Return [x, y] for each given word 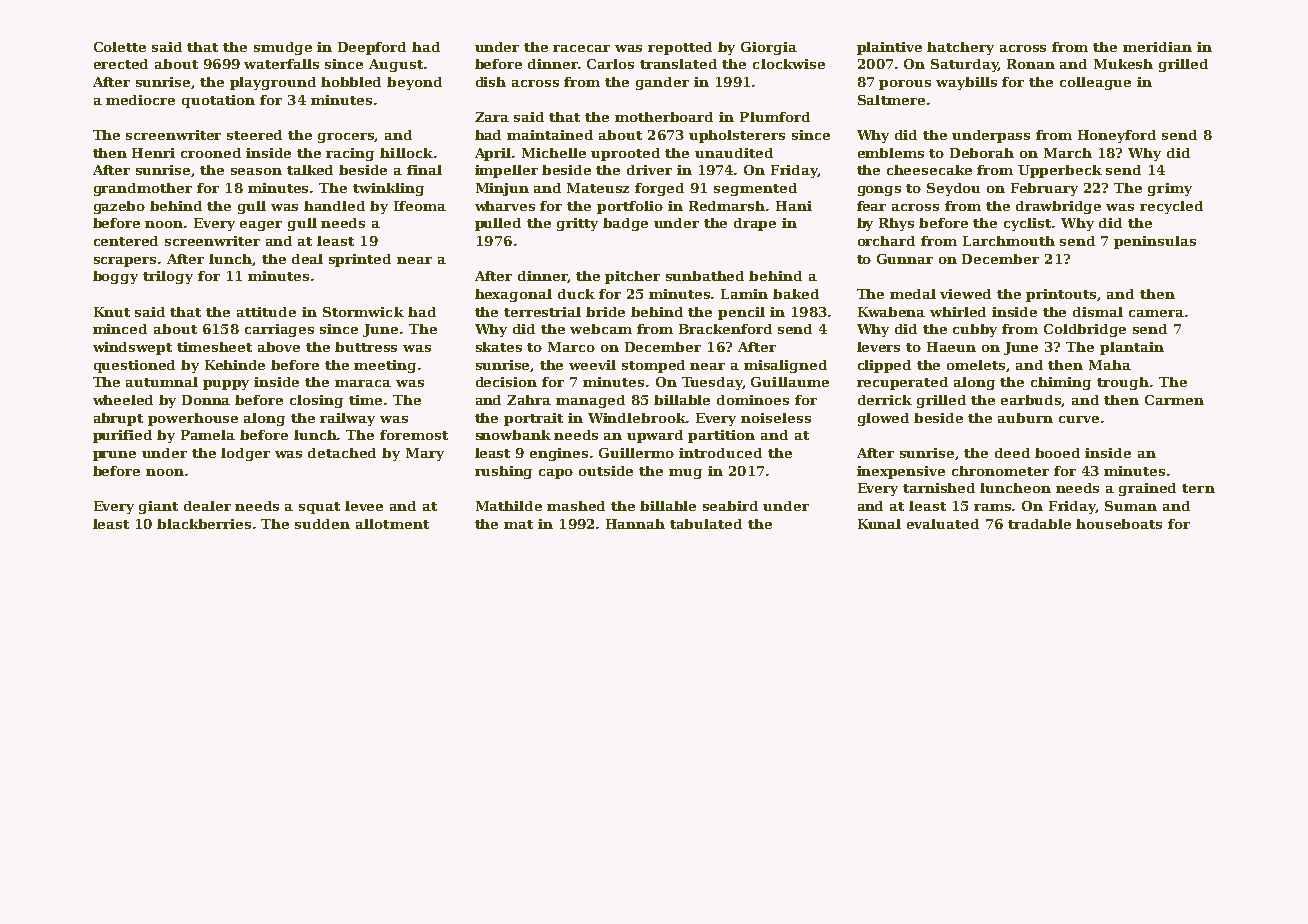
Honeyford [1117, 136]
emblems [891, 153]
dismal [1098, 312]
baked [796, 294]
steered [254, 135]
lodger [245, 454]
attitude [266, 312]
